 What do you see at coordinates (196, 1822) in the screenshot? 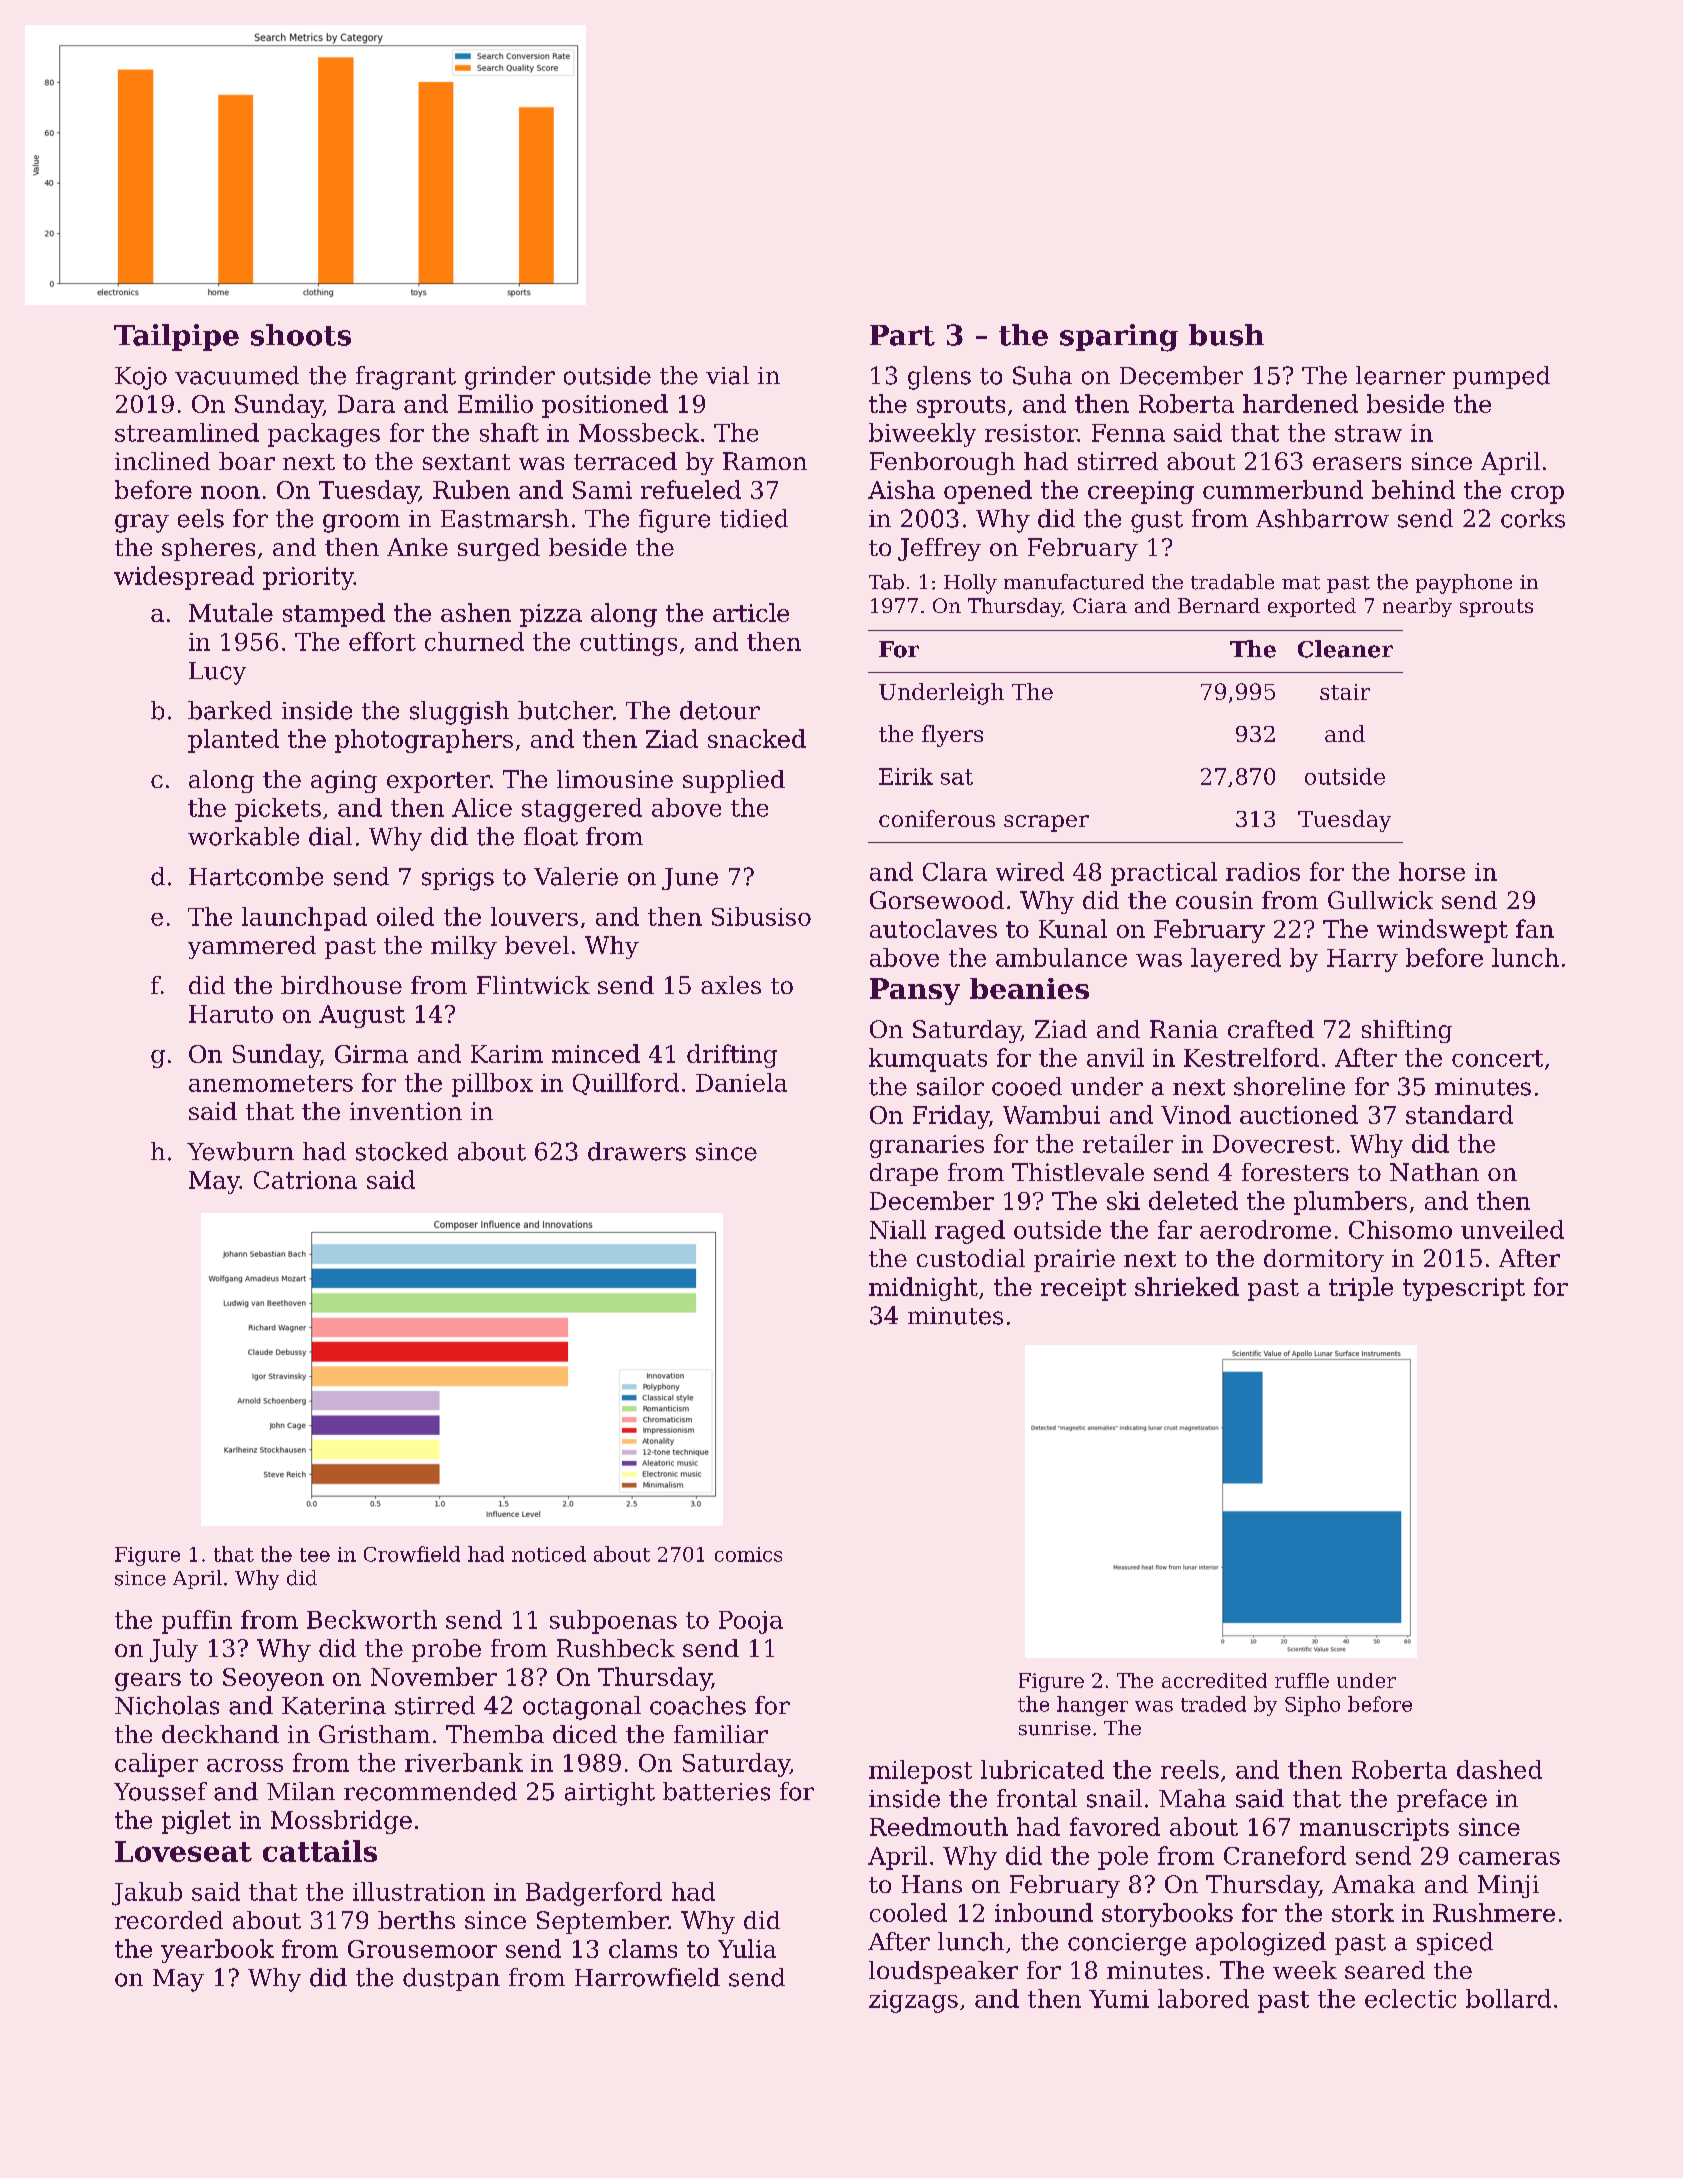
I see `piglet` at bounding box center [196, 1822].
